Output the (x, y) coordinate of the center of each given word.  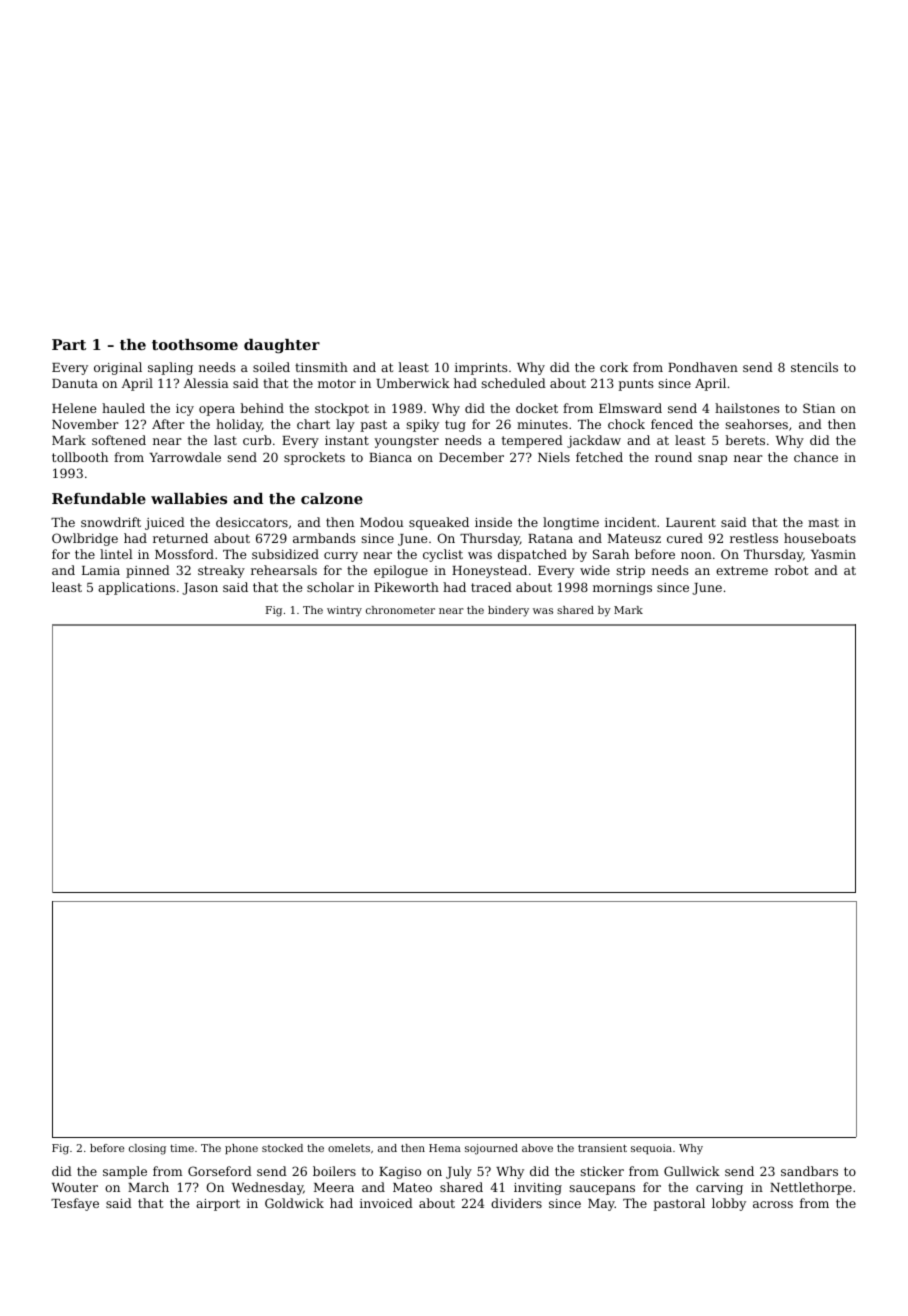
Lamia (101, 570)
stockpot (342, 409)
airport (218, 1205)
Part (69, 344)
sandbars (809, 1171)
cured (685, 538)
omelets (349, 1148)
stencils (814, 367)
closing (147, 1149)
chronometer (400, 610)
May (601, 1205)
